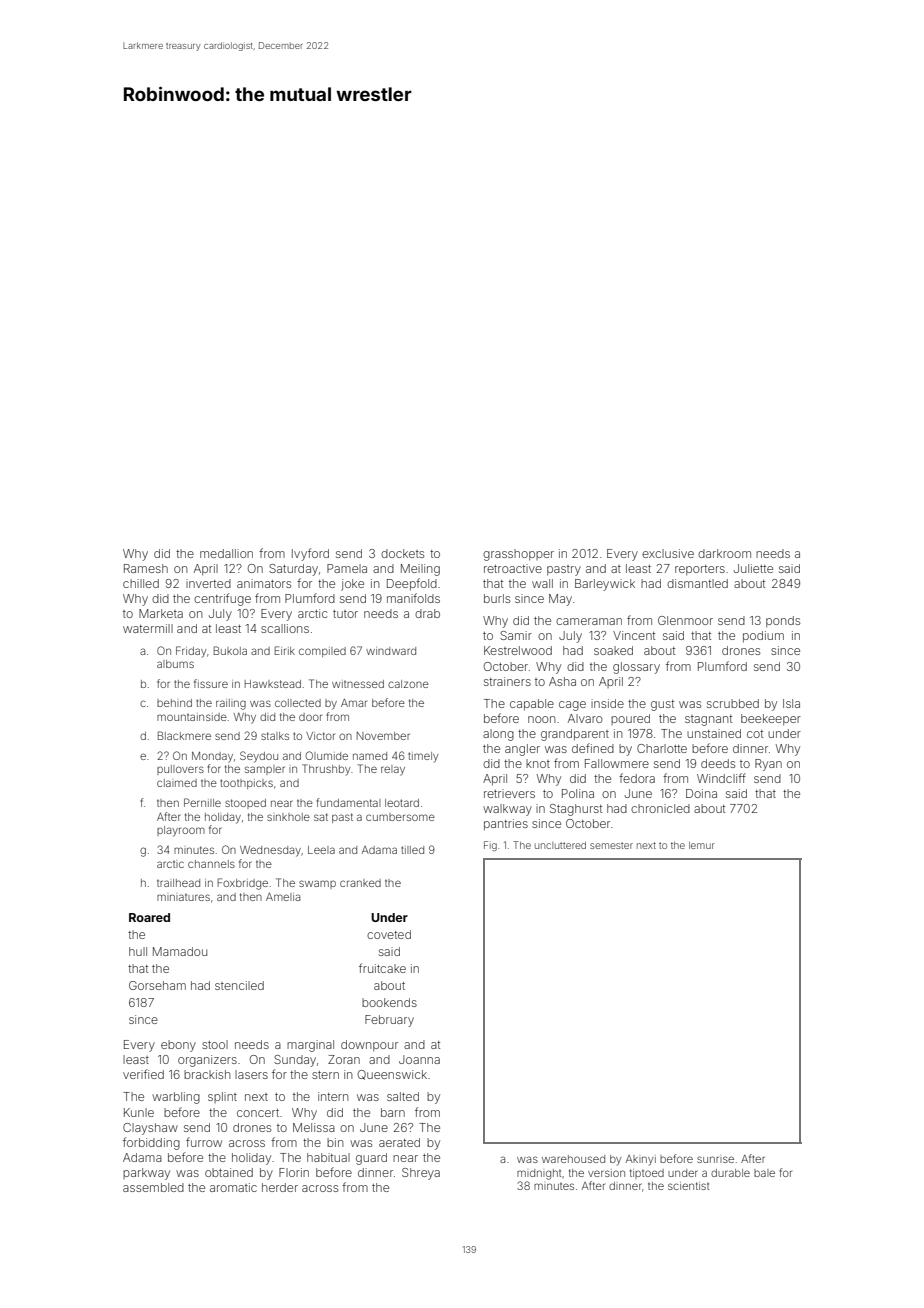 Image resolution: width=924 pixels, height=1308 pixels. What do you see at coordinates (285, 628) in the screenshot?
I see `scallions` at bounding box center [285, 628].
